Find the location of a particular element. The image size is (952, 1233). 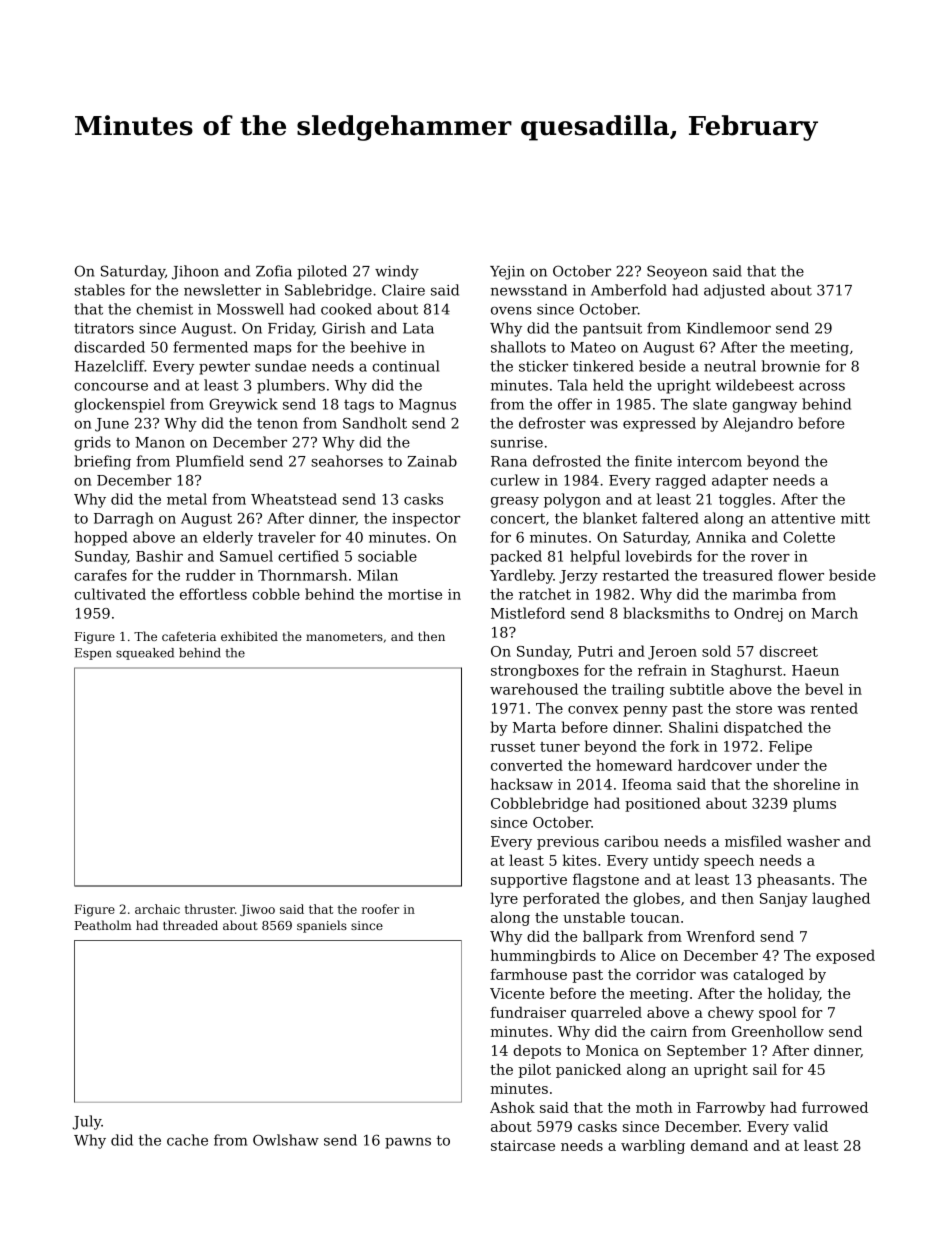

lyre is located at coordinates (504, 899).
